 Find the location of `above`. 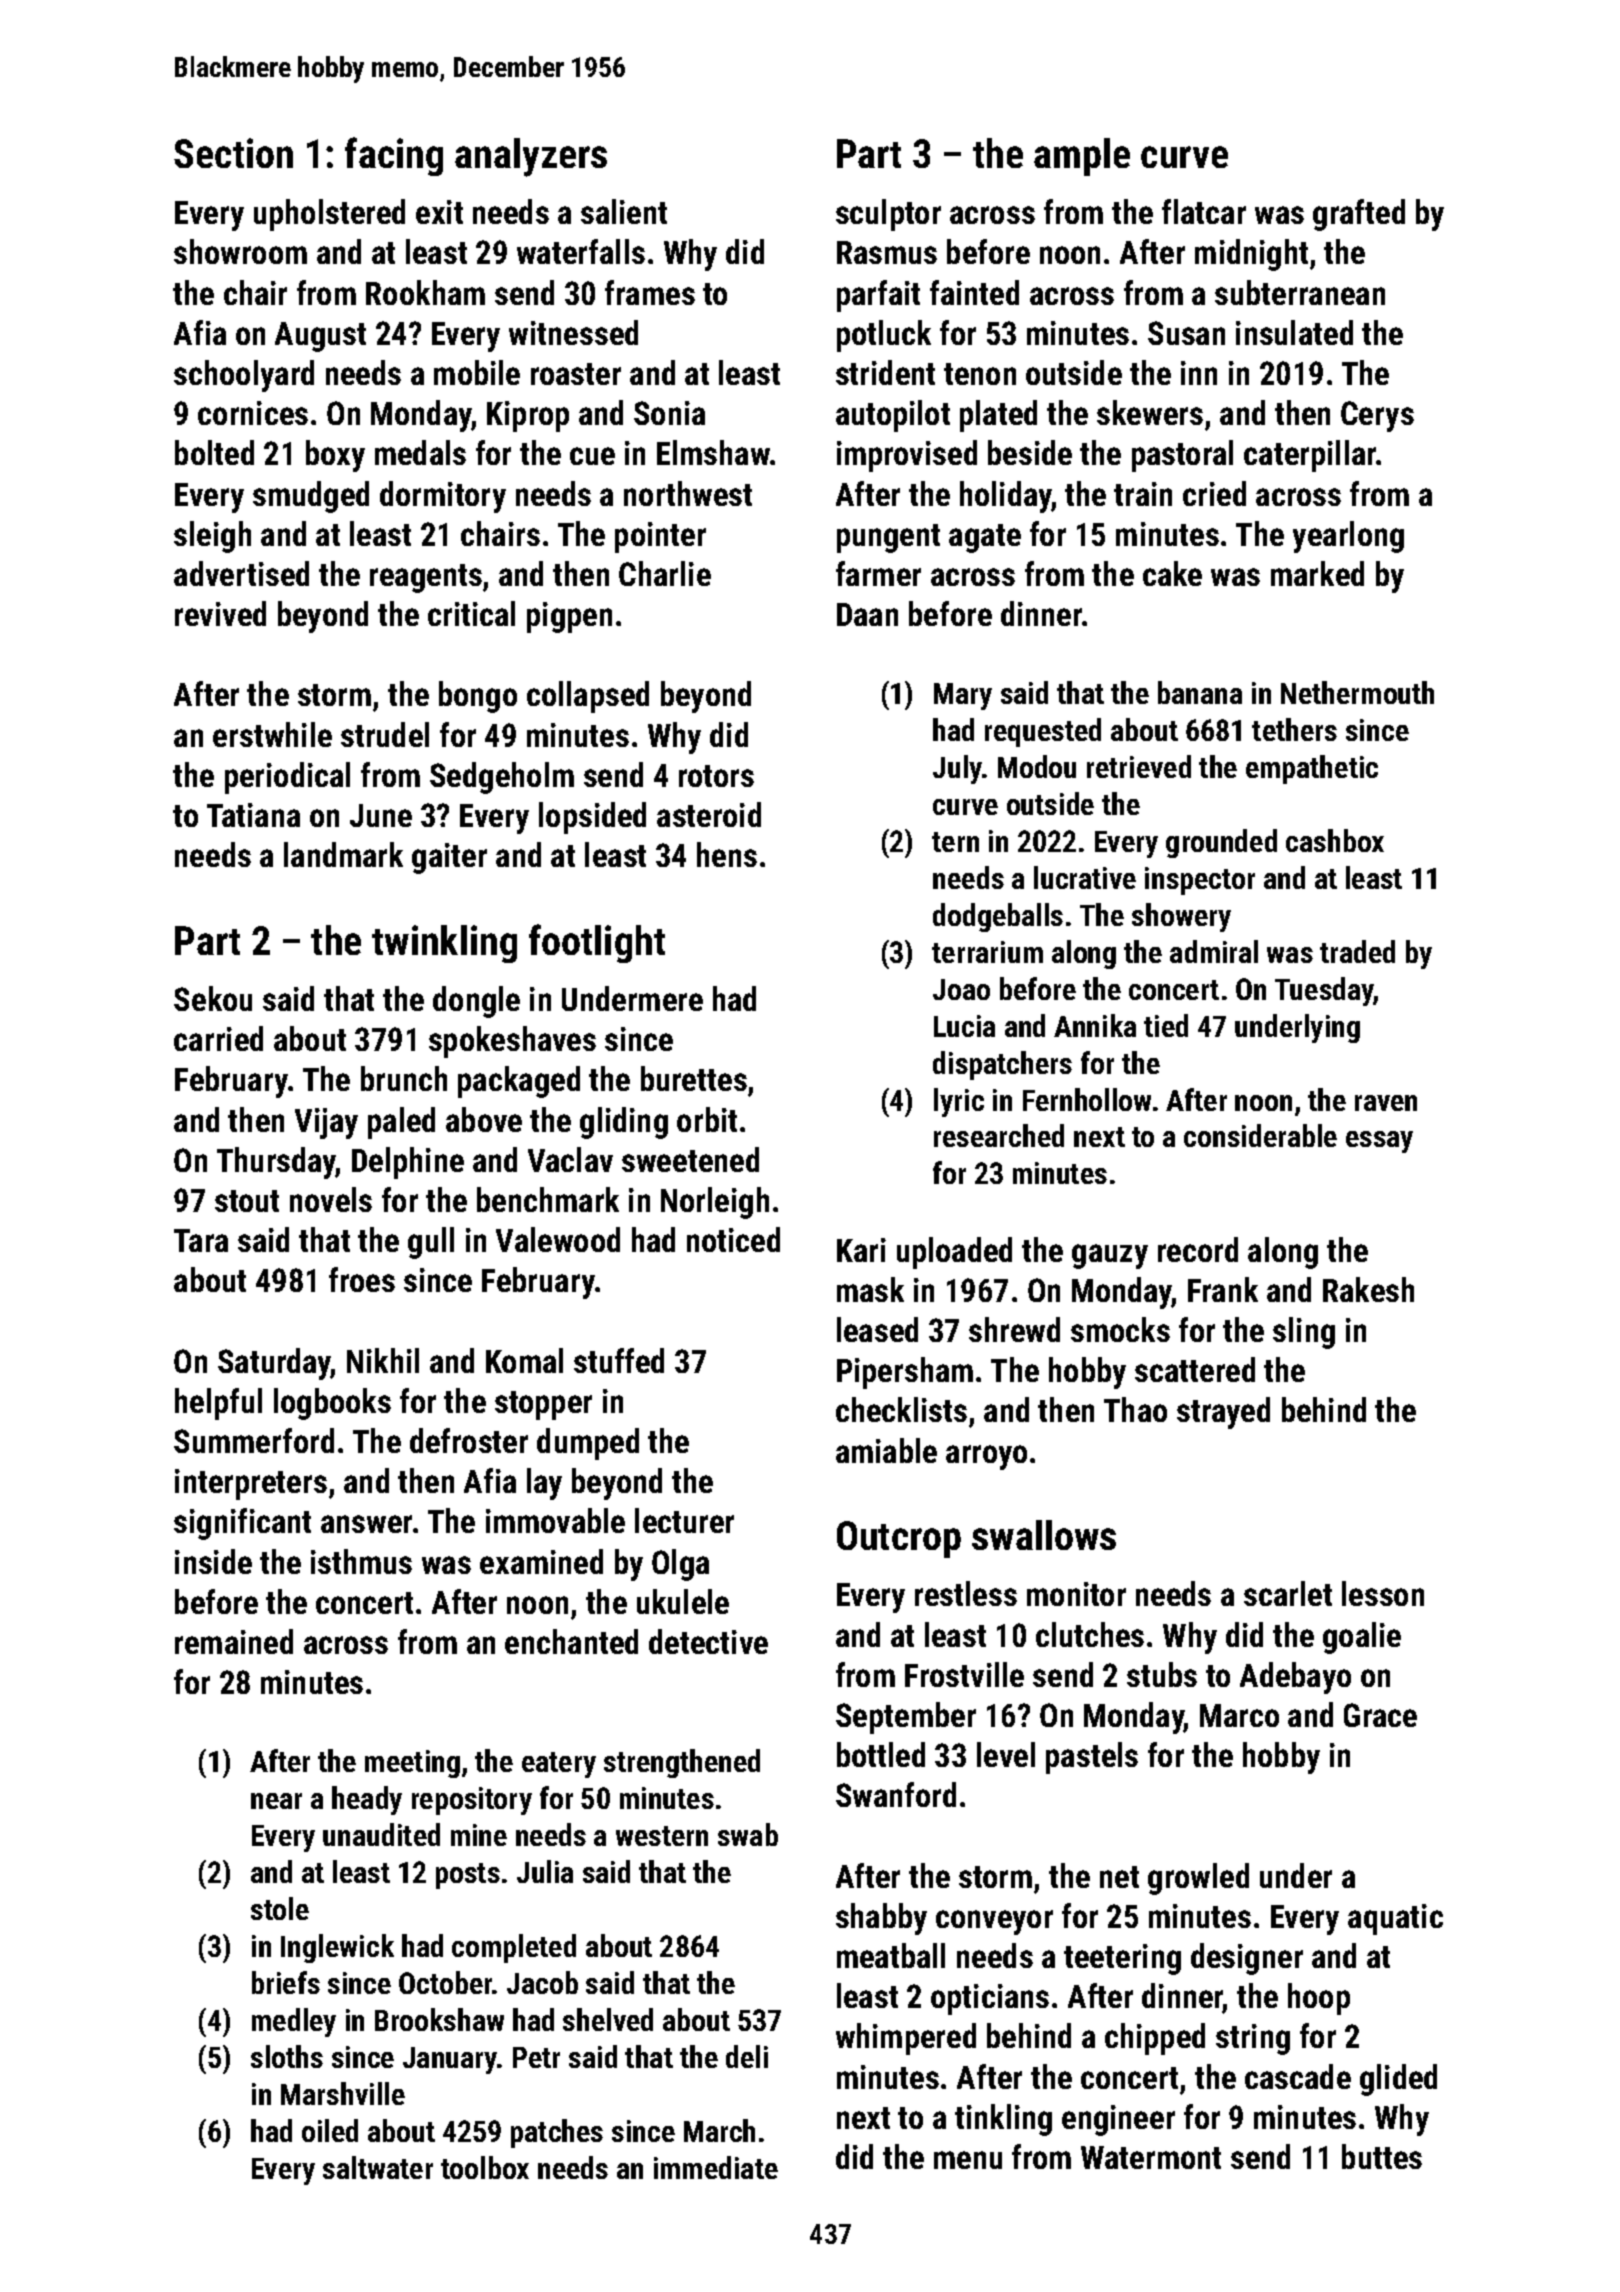

above is located at coordinates (484, 1119).
